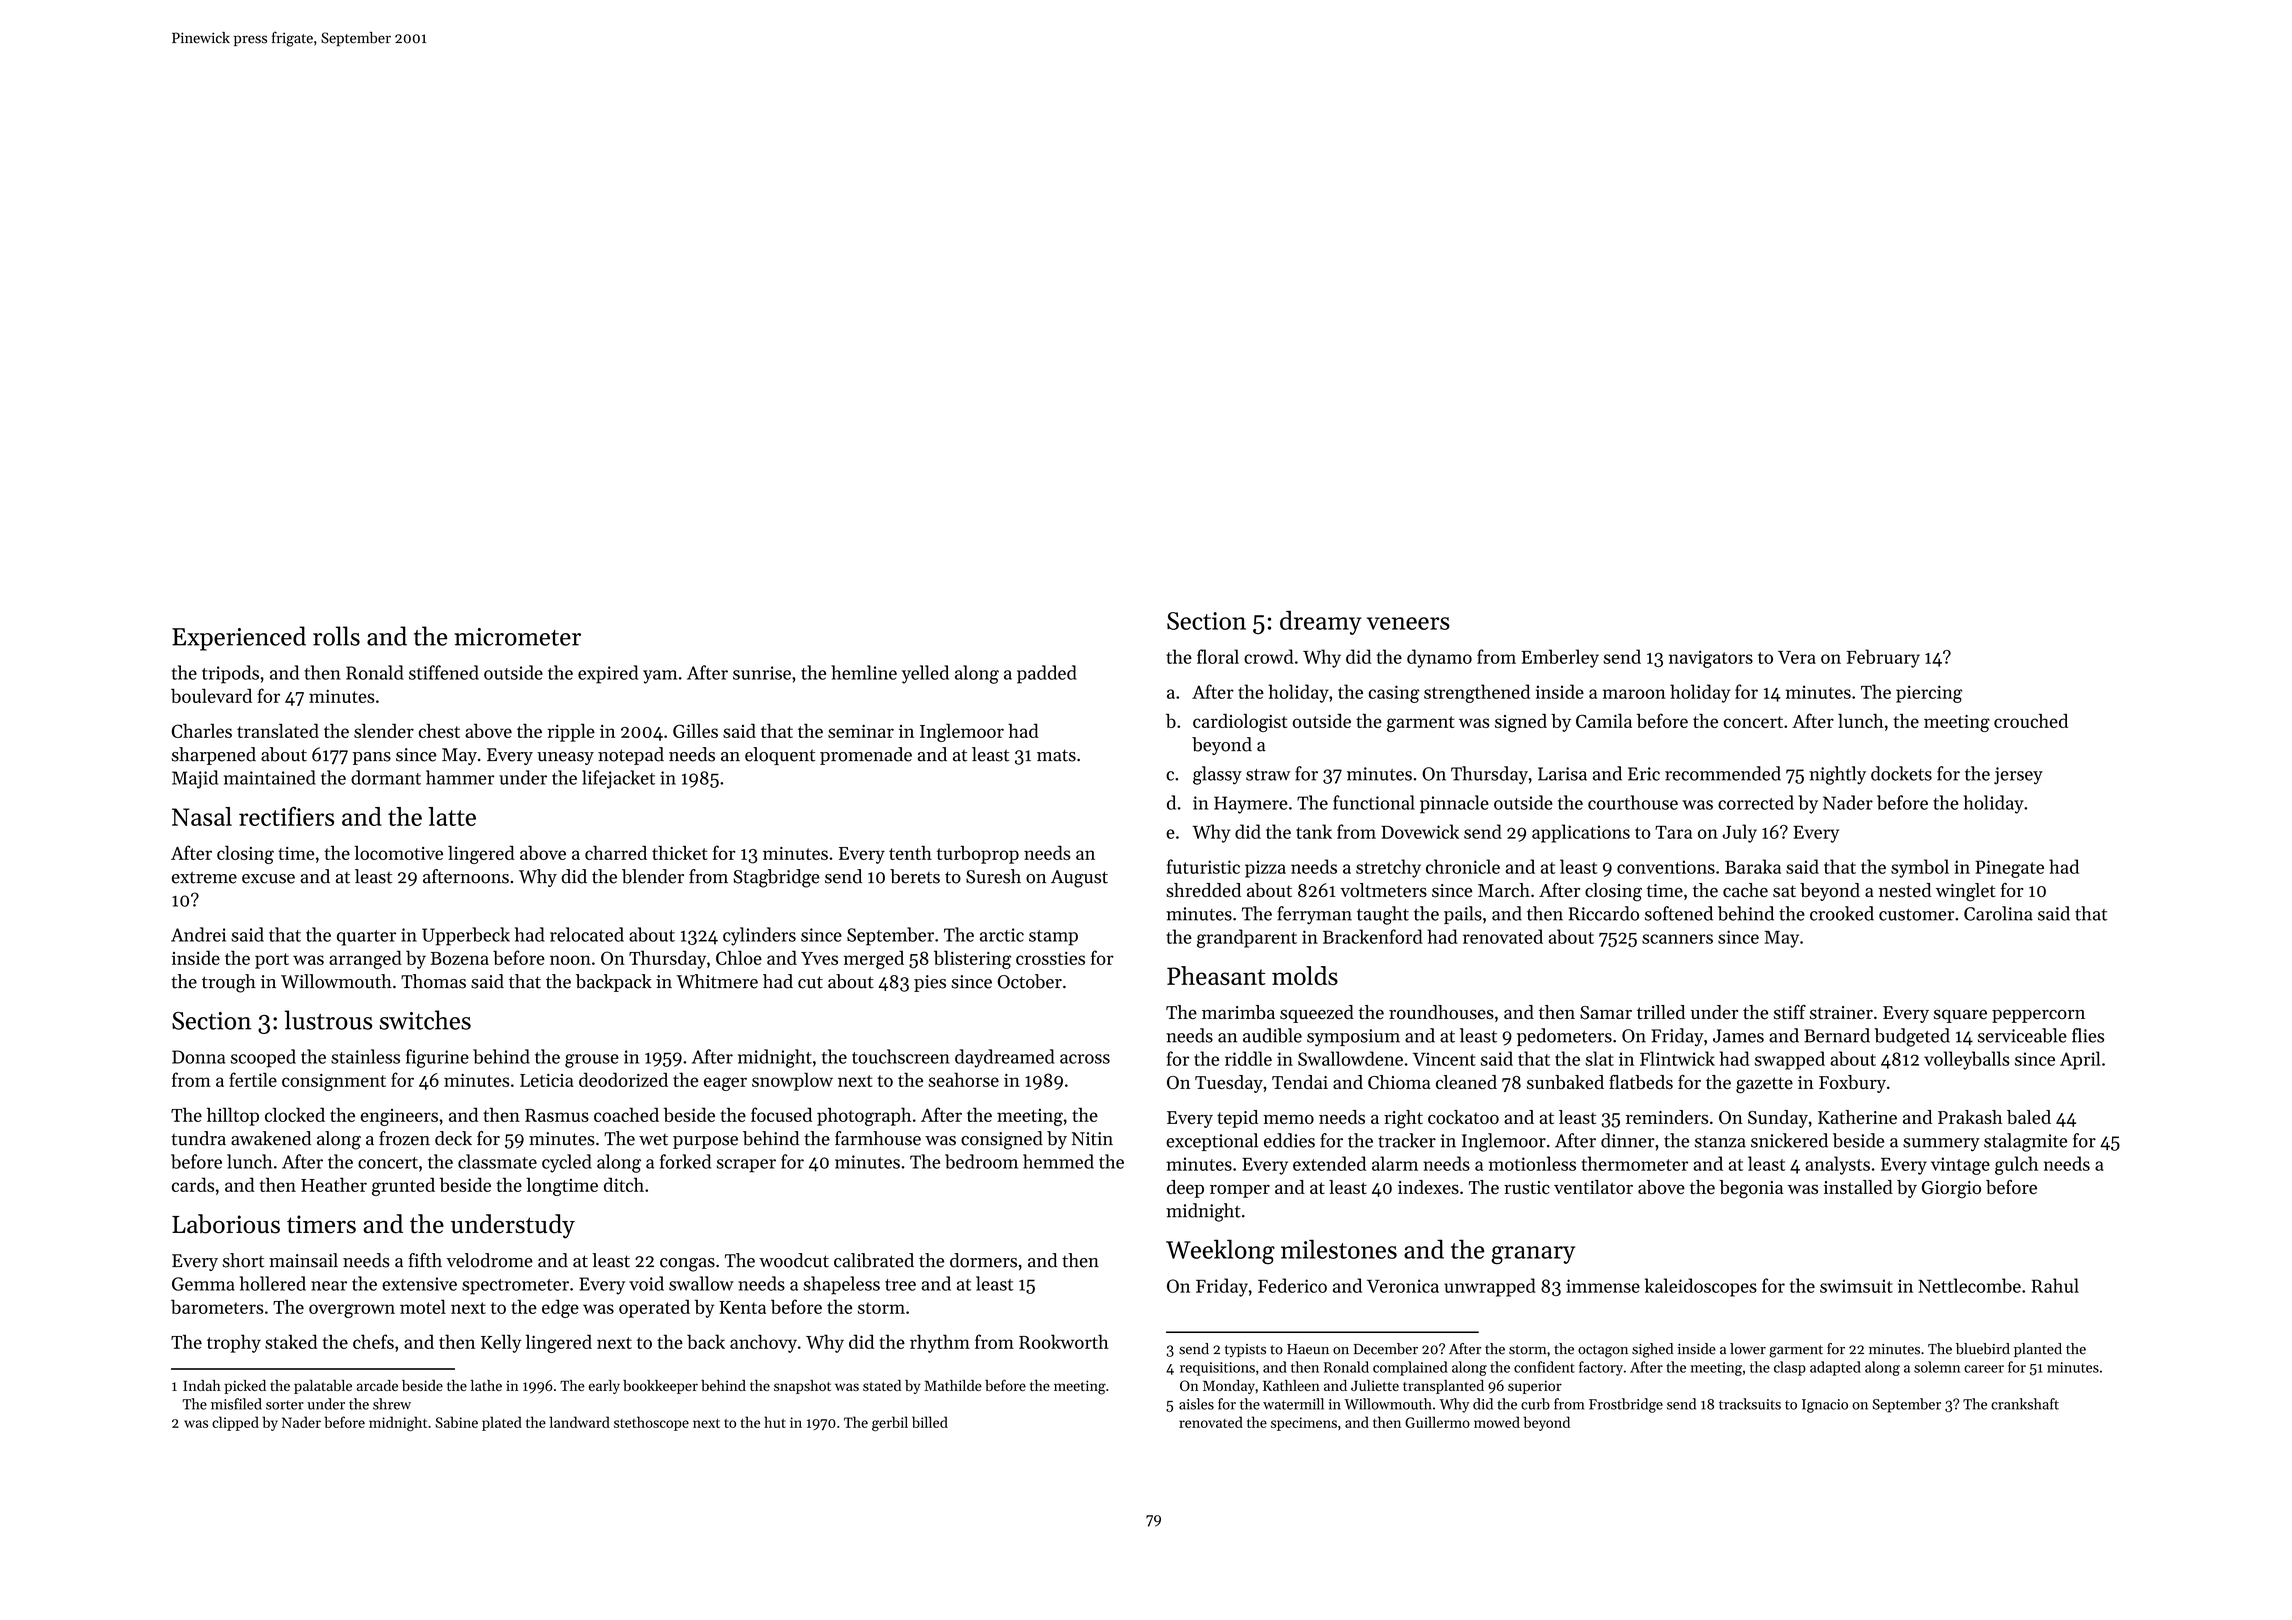  Describe the element at coordinates (204, 877) in the image. I see `extreme` at that location.
